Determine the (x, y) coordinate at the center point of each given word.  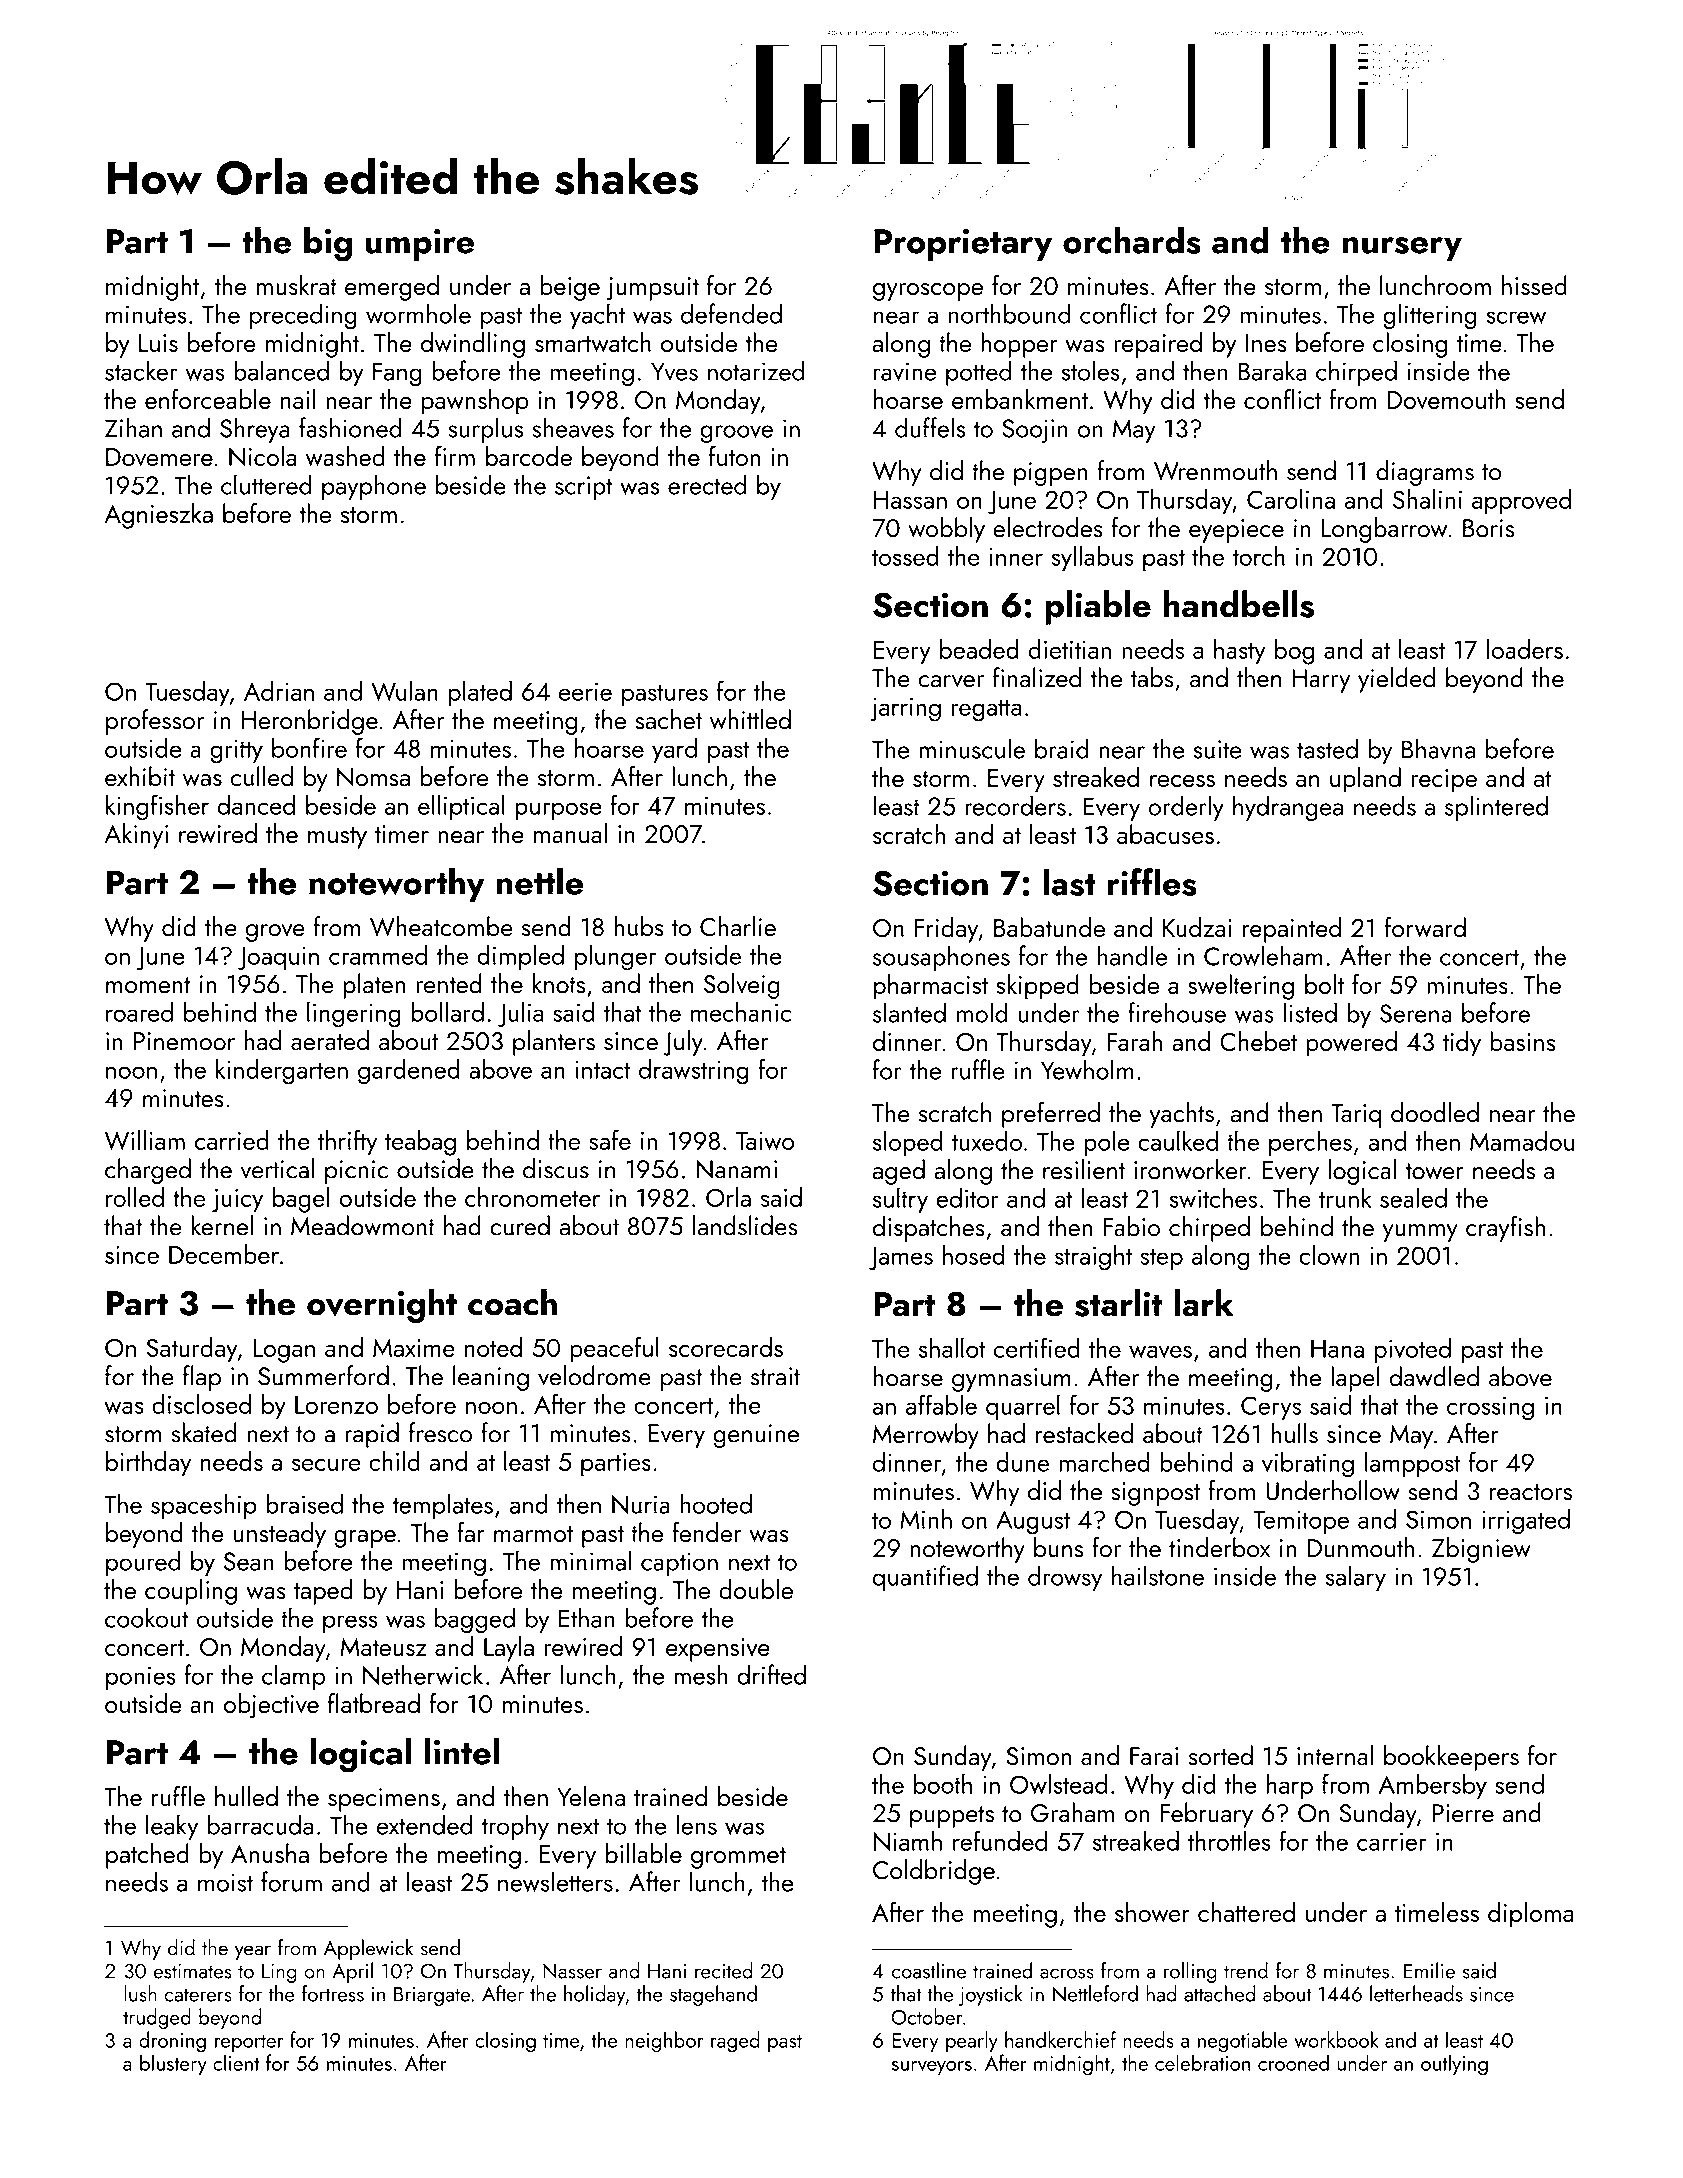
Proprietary (963, 245)
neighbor (664, 2042)
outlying (1454, 2065)
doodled (1435, 1112)
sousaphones (941, 958)
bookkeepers (1451, 1758)
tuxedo (987, 1140)
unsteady (280, 1535)
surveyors (932, 2068)
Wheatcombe (441, 926)
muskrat (296, 285)
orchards (1132, 240)
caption (679, 1564)
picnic (356, 1172)
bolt (1324, 984)
